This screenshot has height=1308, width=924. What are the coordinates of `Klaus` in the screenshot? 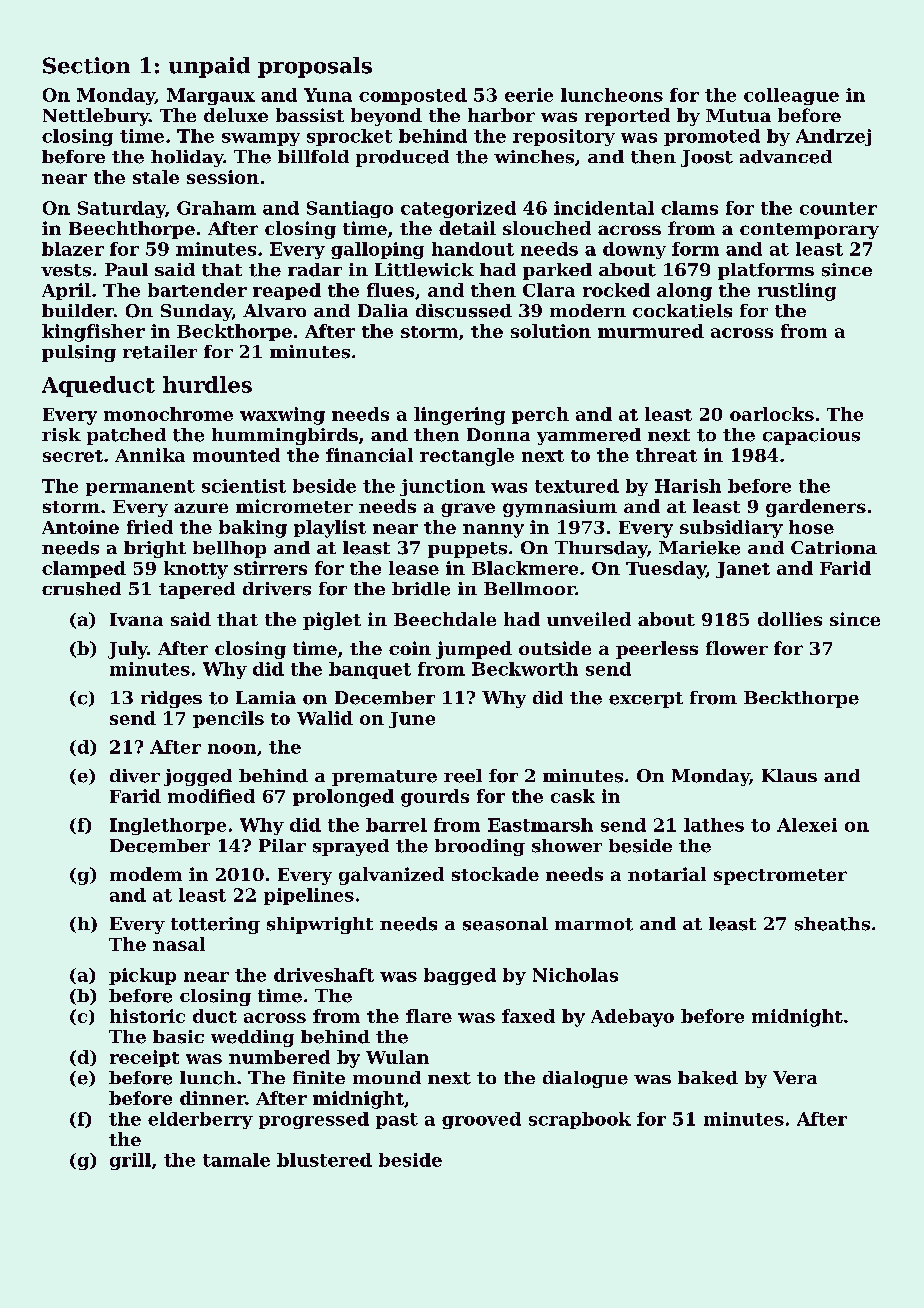 It's located at (789, 775).
